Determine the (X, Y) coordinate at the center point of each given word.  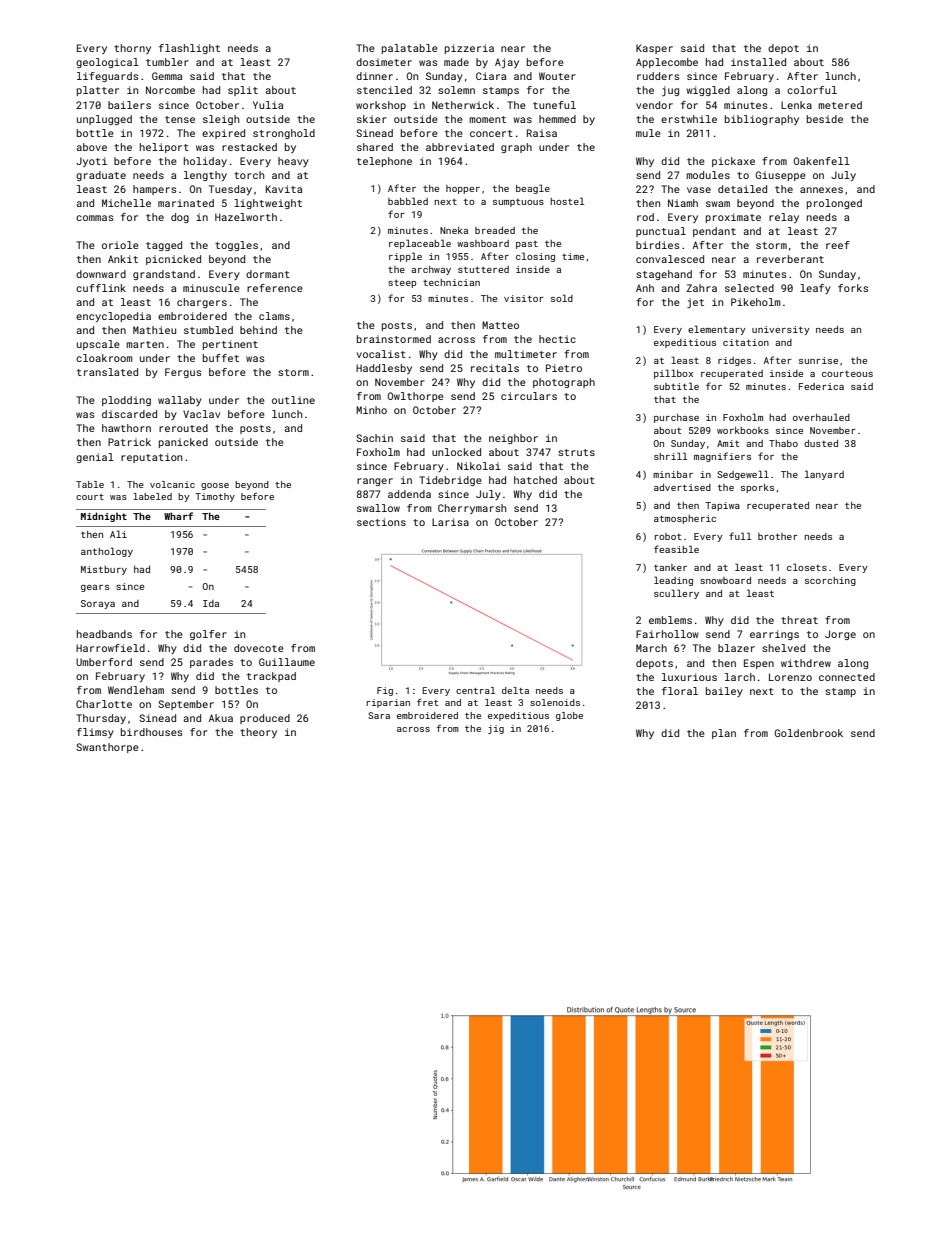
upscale (98, 345)
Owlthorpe (416, 397)
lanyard (824, 475)
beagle (533, 189)
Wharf (178, 516)
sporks (757, 488)
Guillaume (287, 662)
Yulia (268, 105)
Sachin (374, 438)
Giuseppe (781, 176)
